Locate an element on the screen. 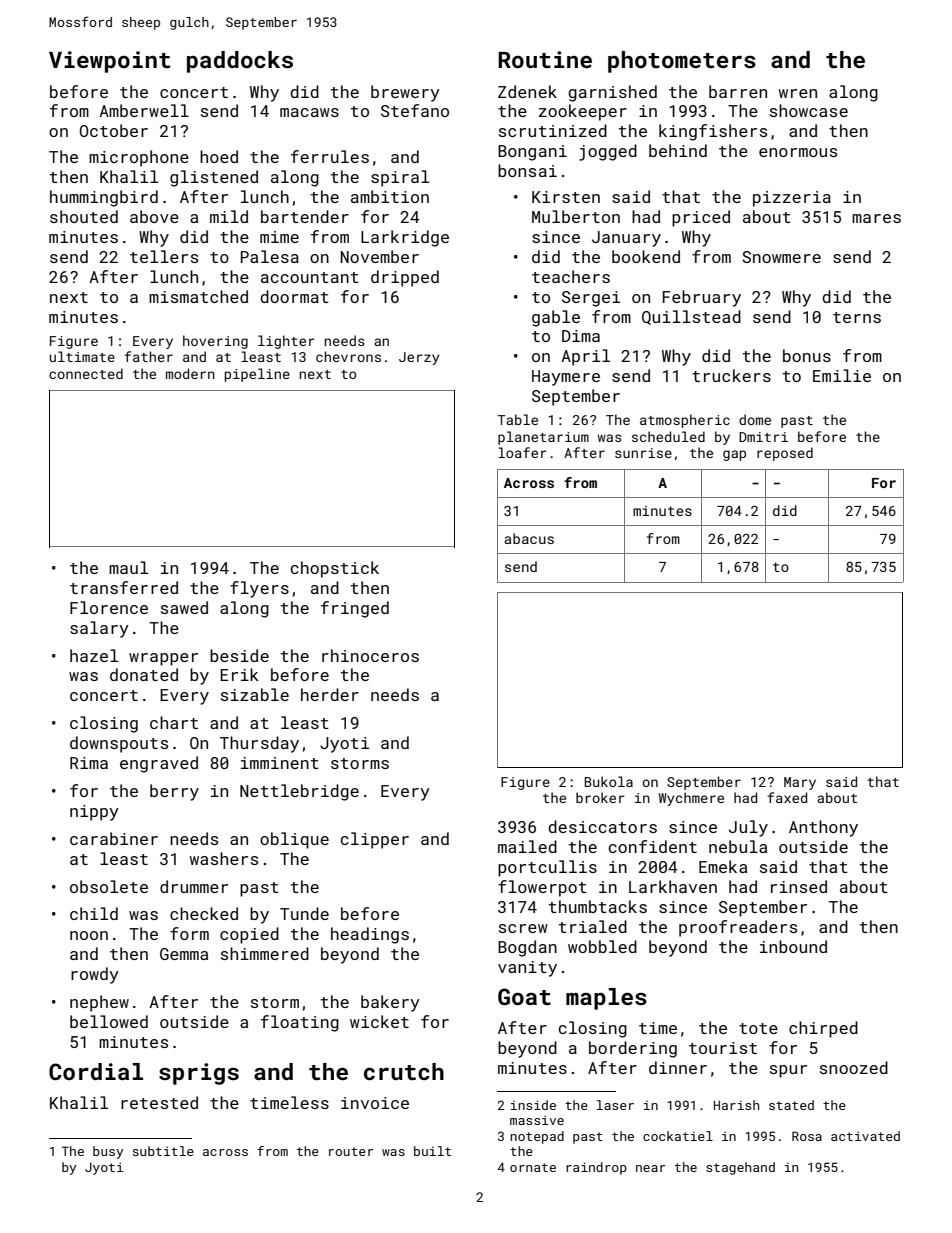 This screenshot has width=952, height=1233. modern is located at coordinates (190, 373).
